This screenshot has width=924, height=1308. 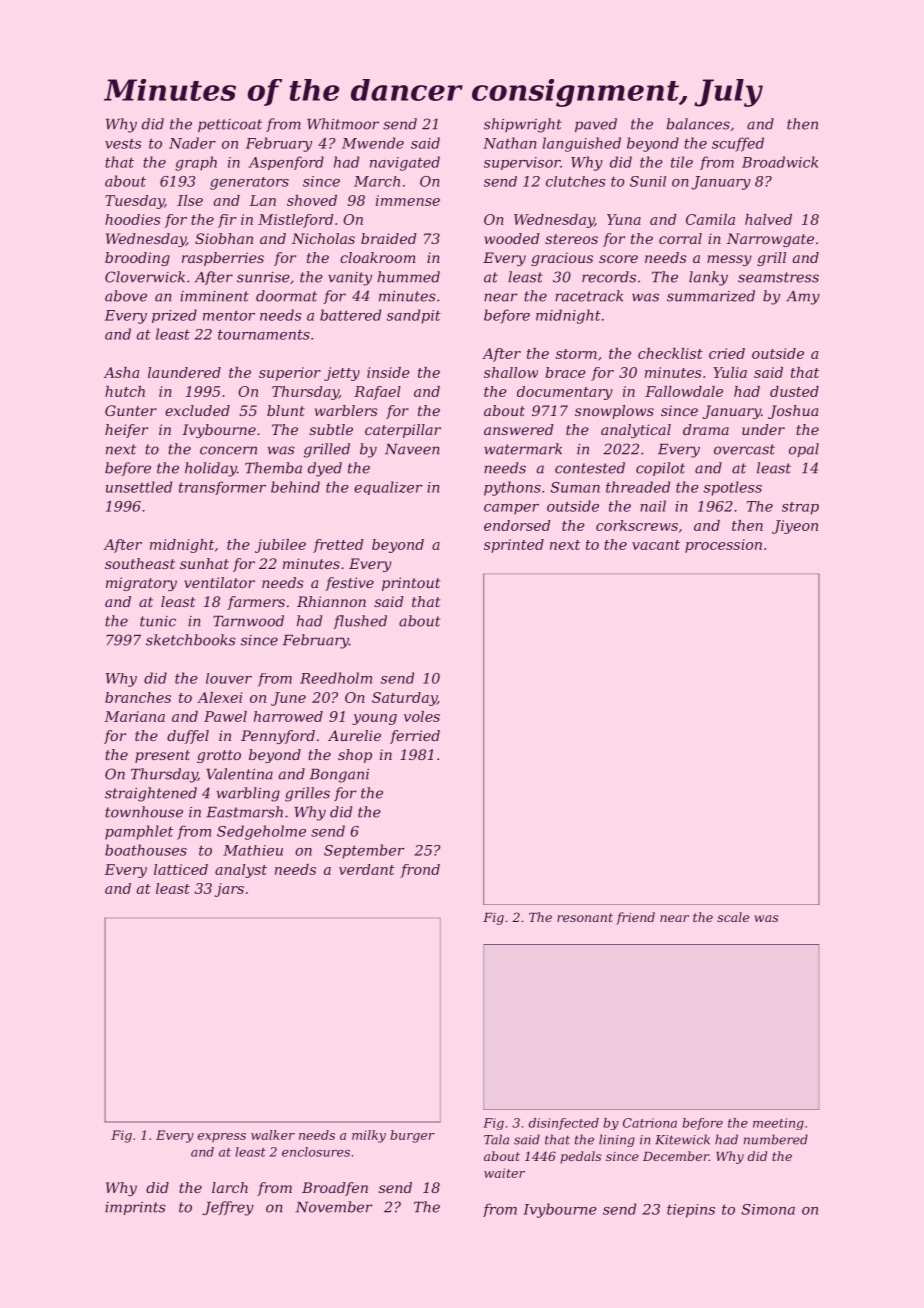 I want to click on prized, so click(x=174, y=316).
